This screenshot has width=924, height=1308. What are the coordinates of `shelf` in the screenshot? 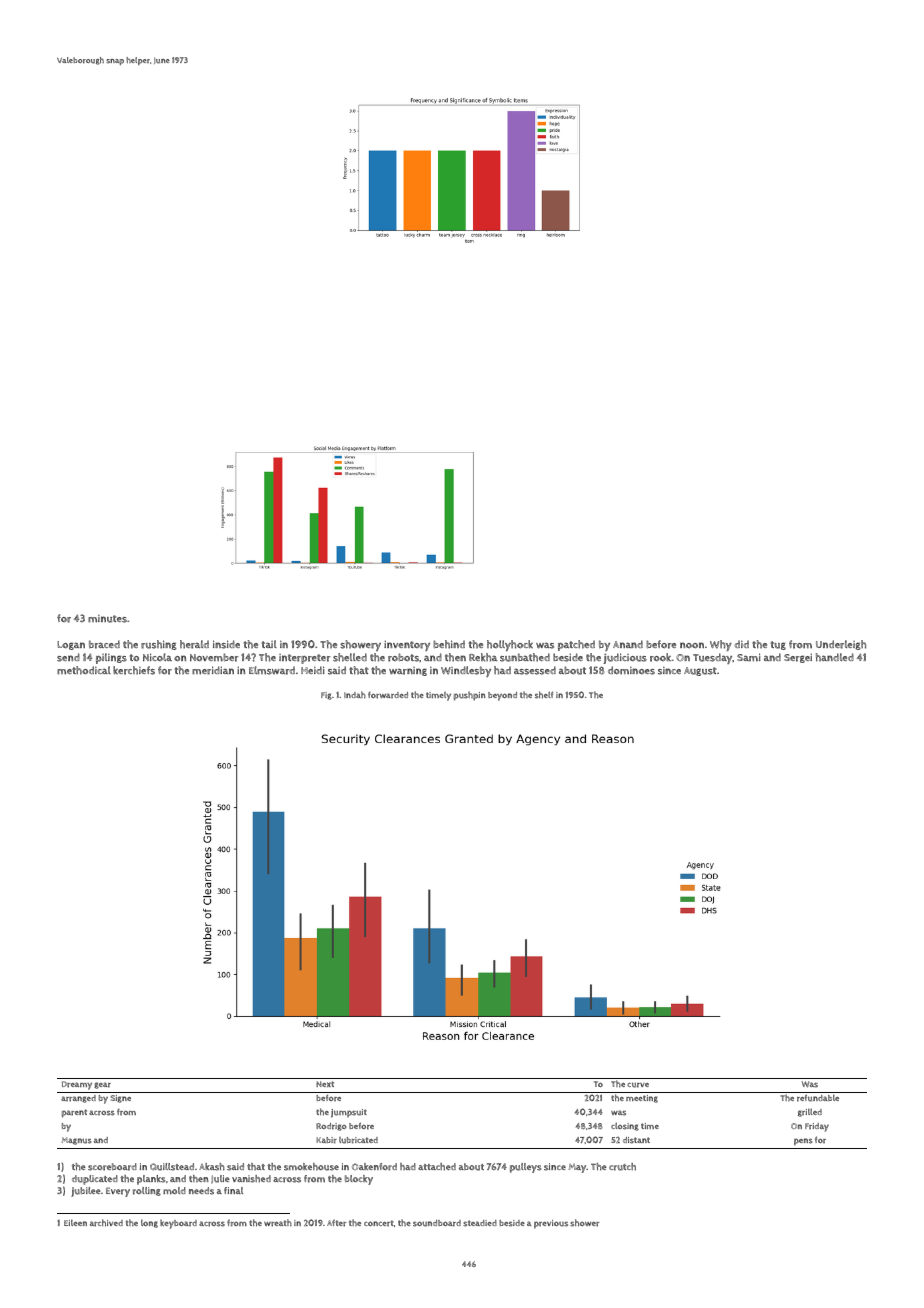 It's located at (544, 695).
